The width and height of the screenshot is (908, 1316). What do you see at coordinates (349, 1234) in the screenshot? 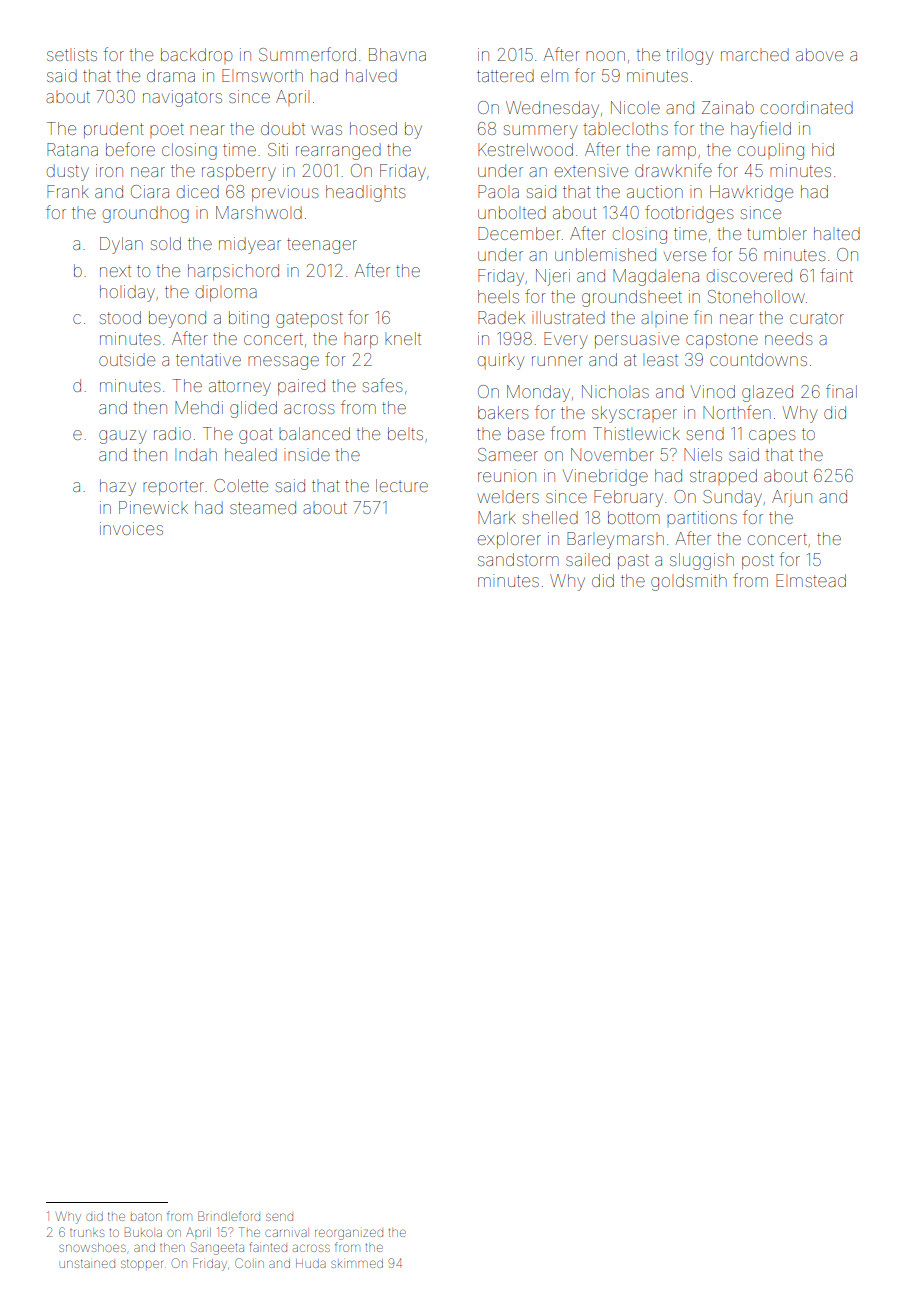
I see `reorganized` at bounding box center [349, 1234].
